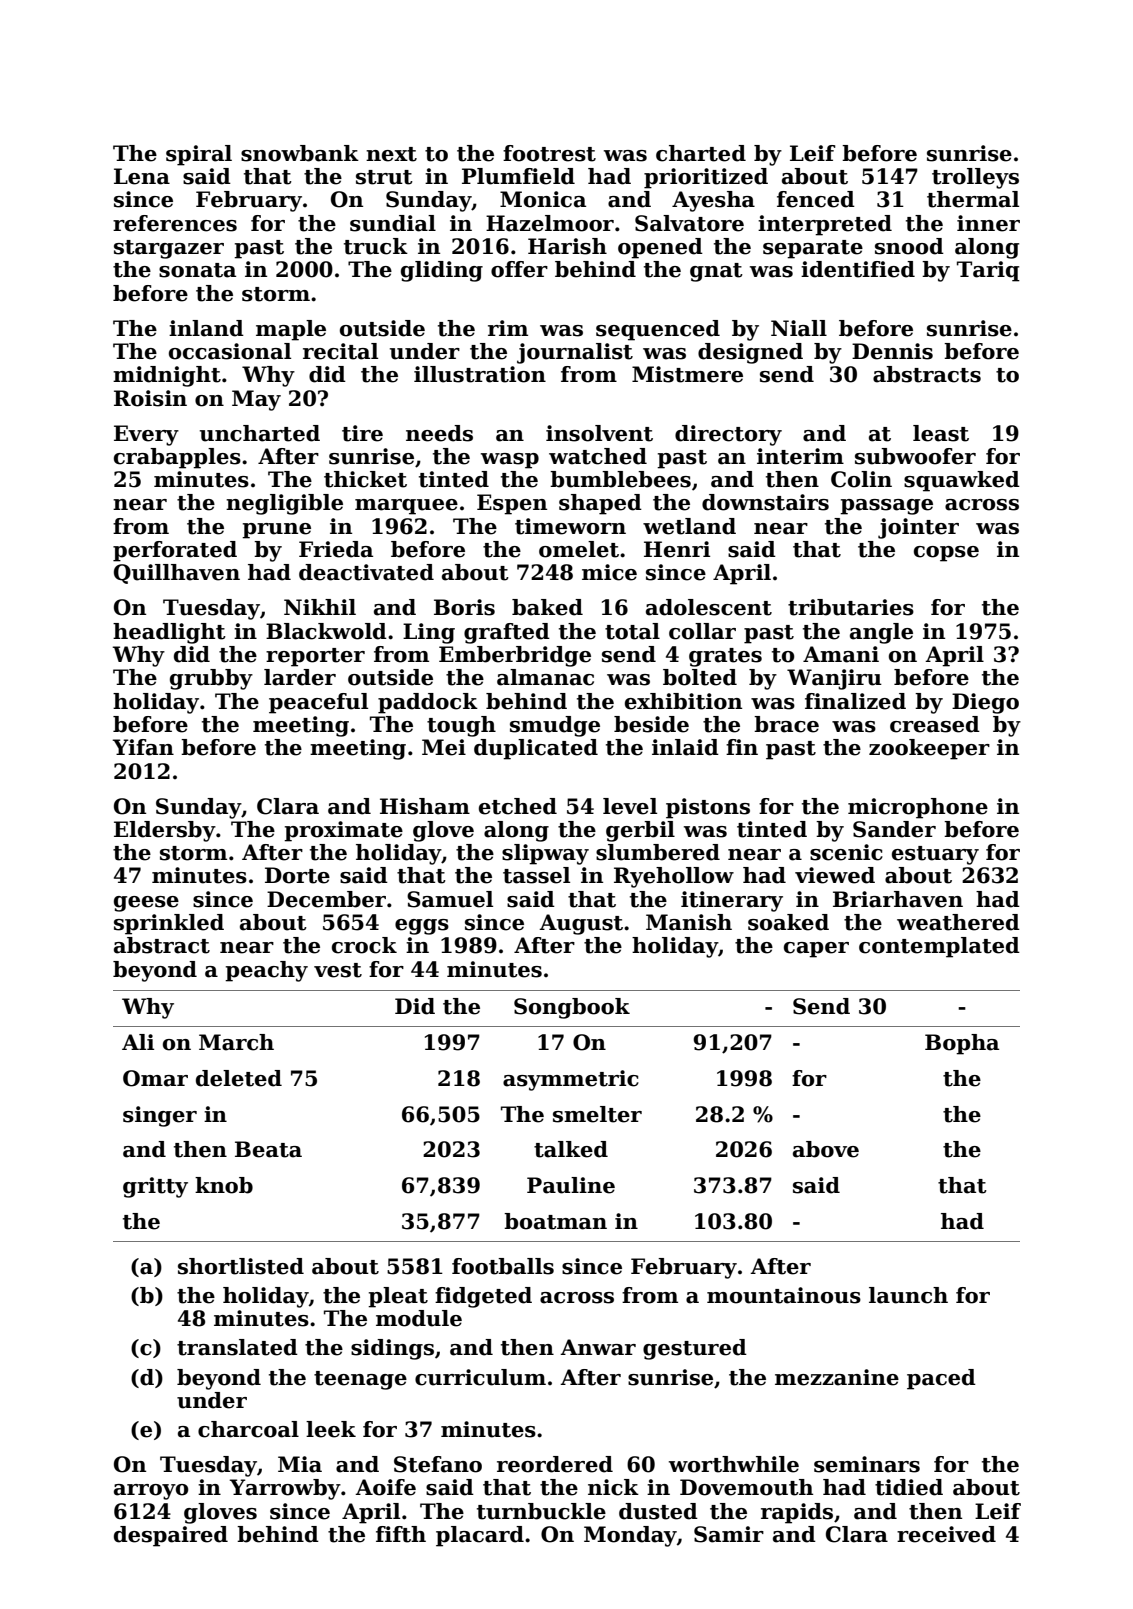 This screenshot has height=1609, width=1133. Describe the element at coordinates (846, 852) in the screenshot. I see `scenic` at that location.
